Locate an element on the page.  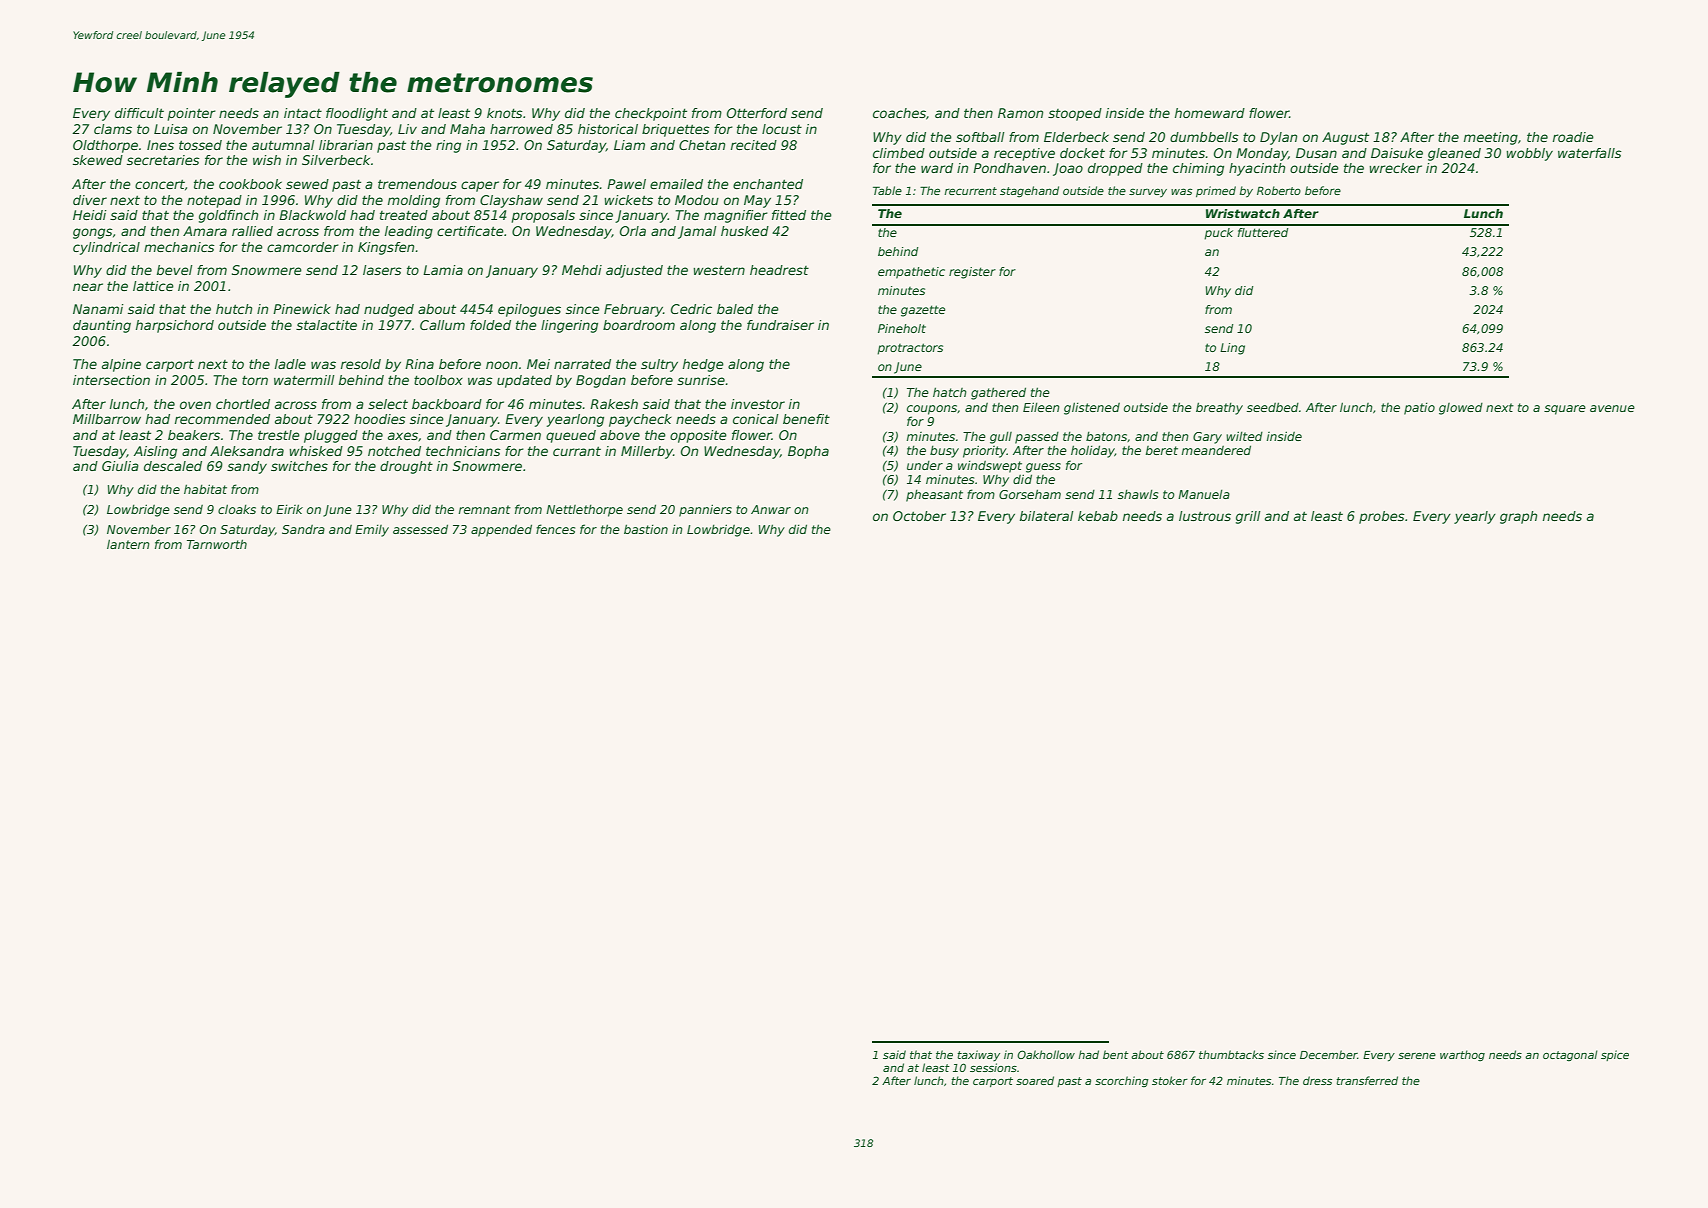
taxiway is located at coordinates (978, 1055).
